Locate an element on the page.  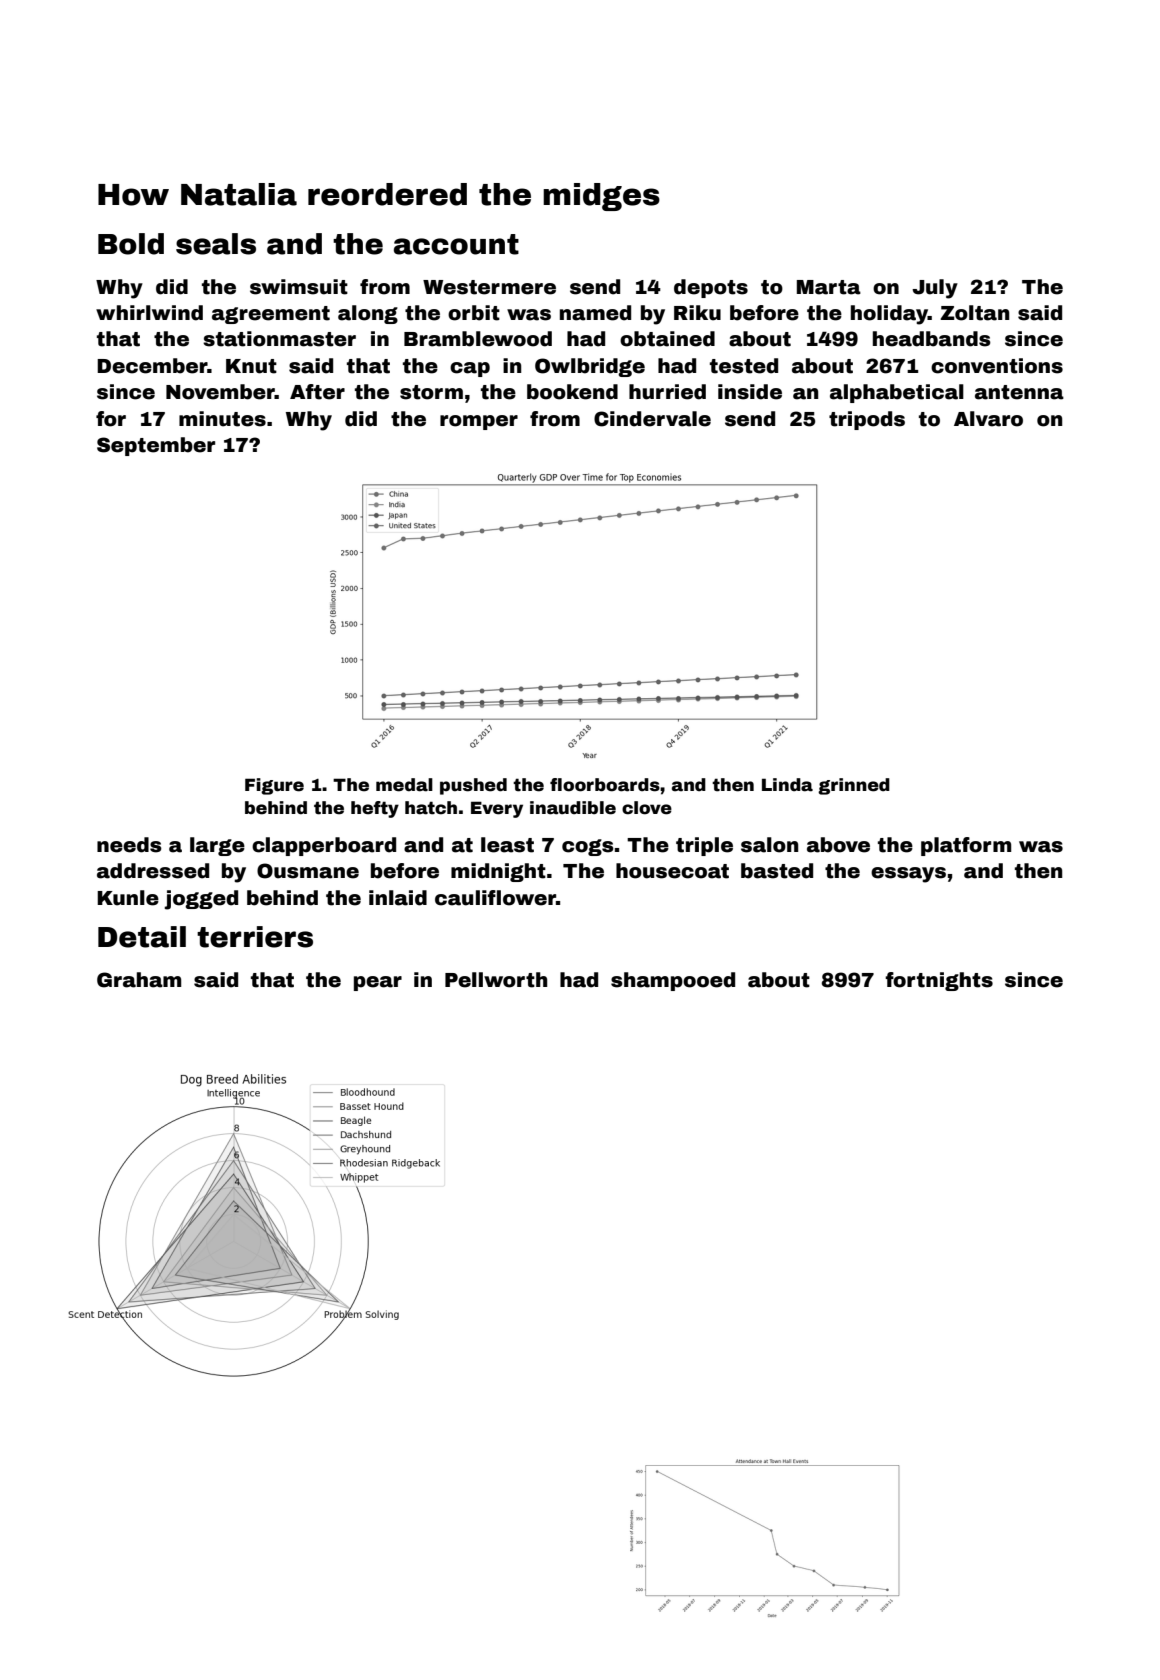
grinned is located at coordinates (854, 786).
